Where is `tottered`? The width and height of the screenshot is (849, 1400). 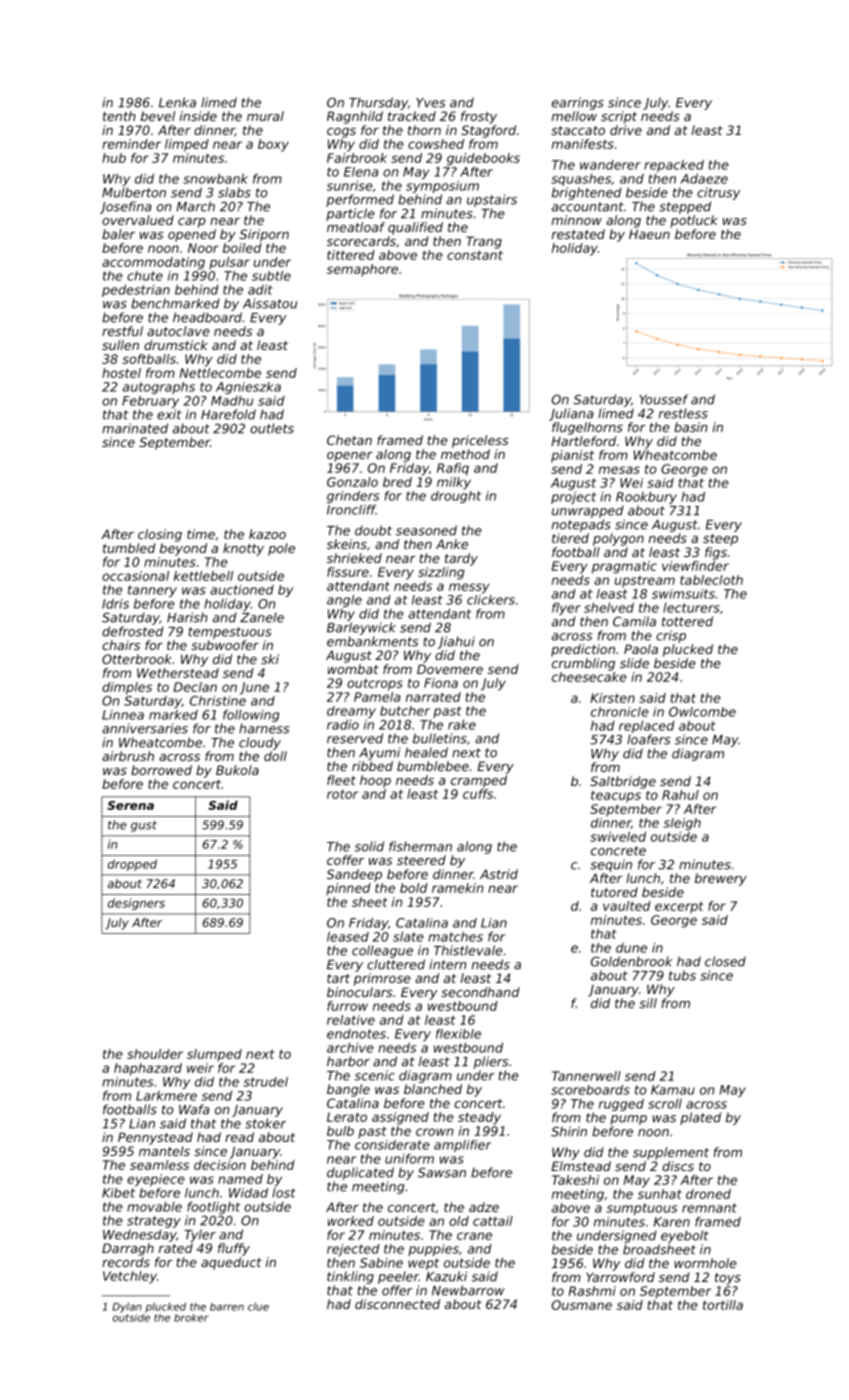 tottered is located at coordinates (687, 621).
